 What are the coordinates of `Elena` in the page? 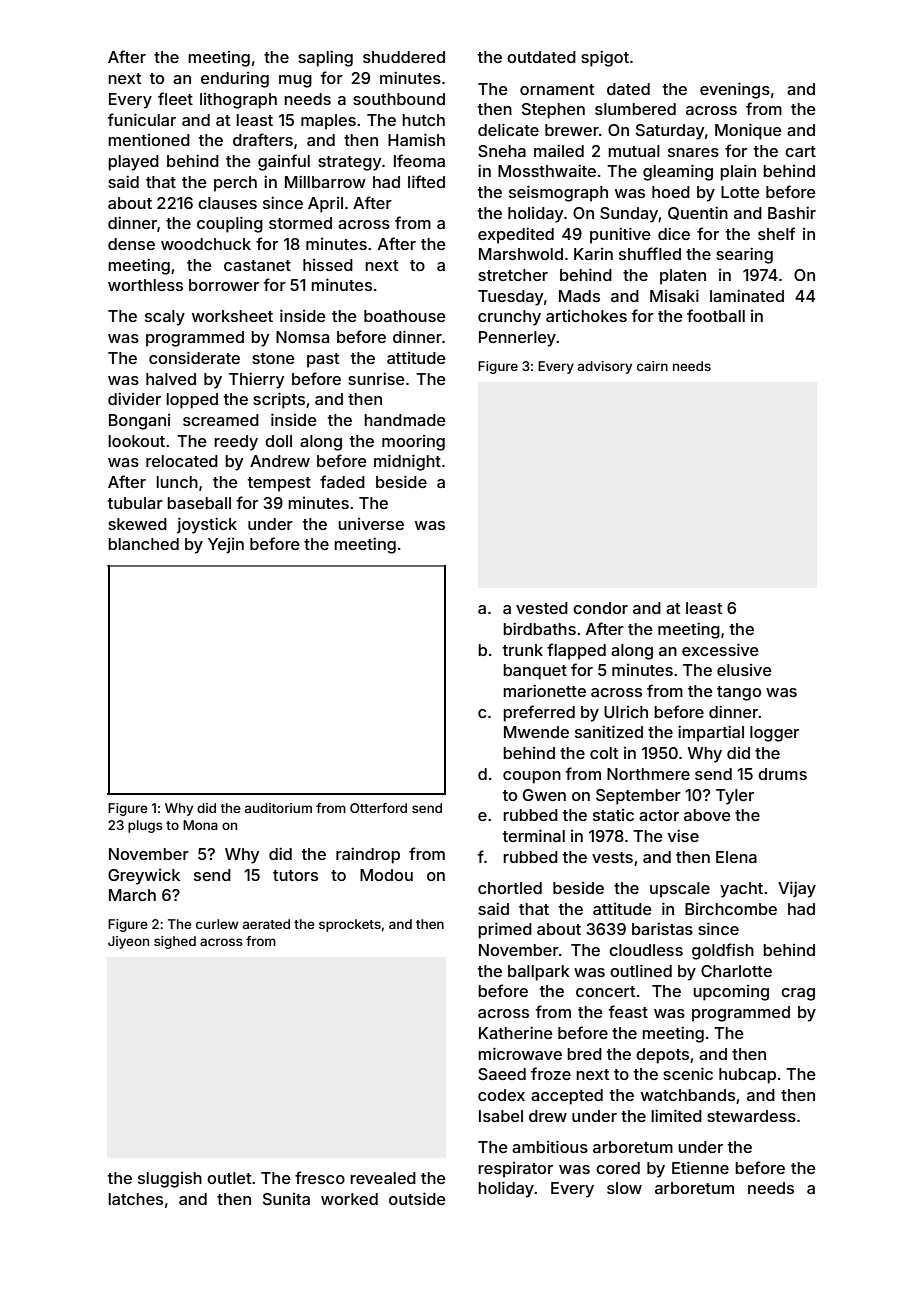 It's located at (736, 857).
